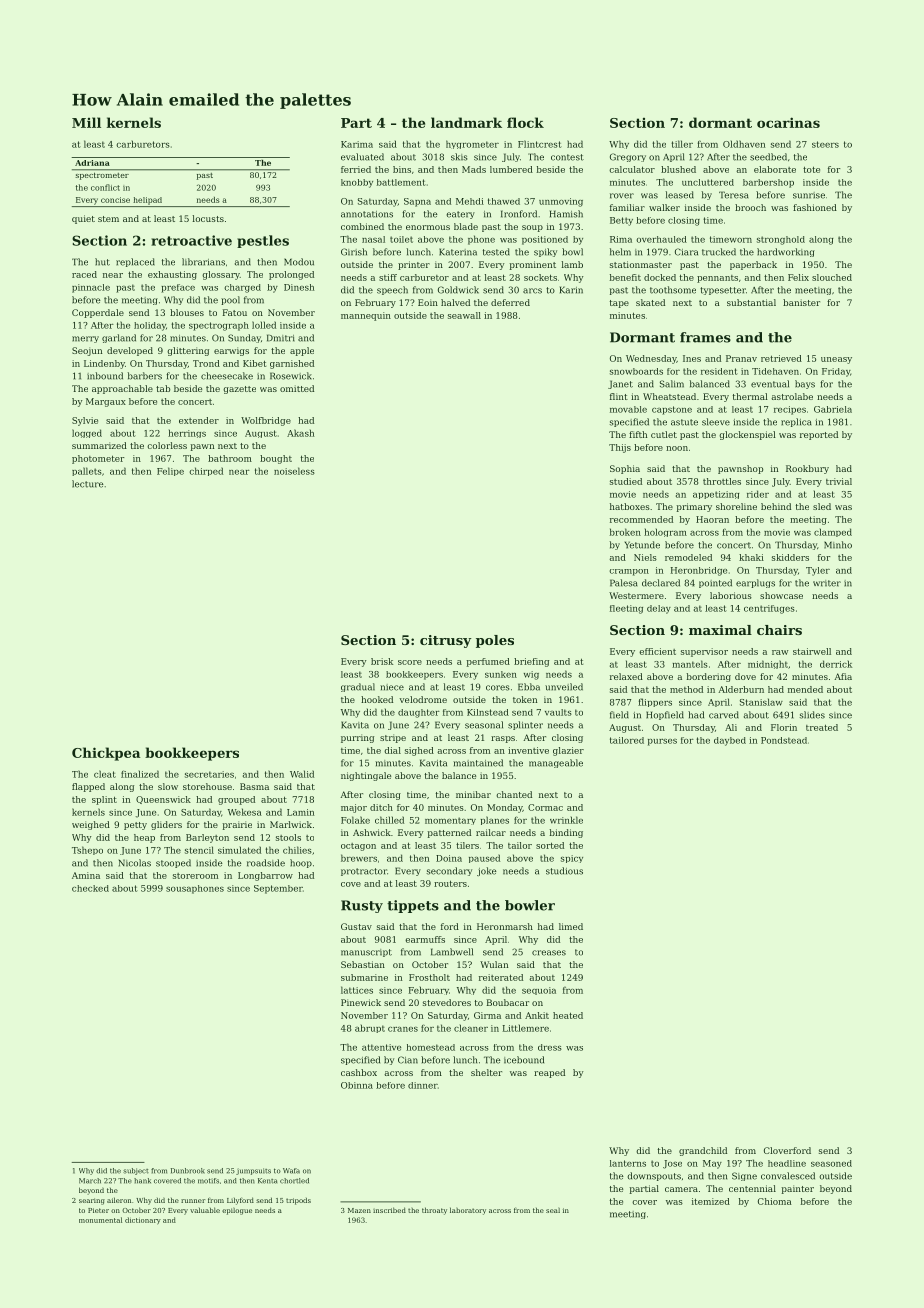 Image resolution: width=924 pixels, height=1308 pixels. What do you see at coordinates (525, 122) in the screenshot?
I see `flock` at bounding box center [525, 122].
